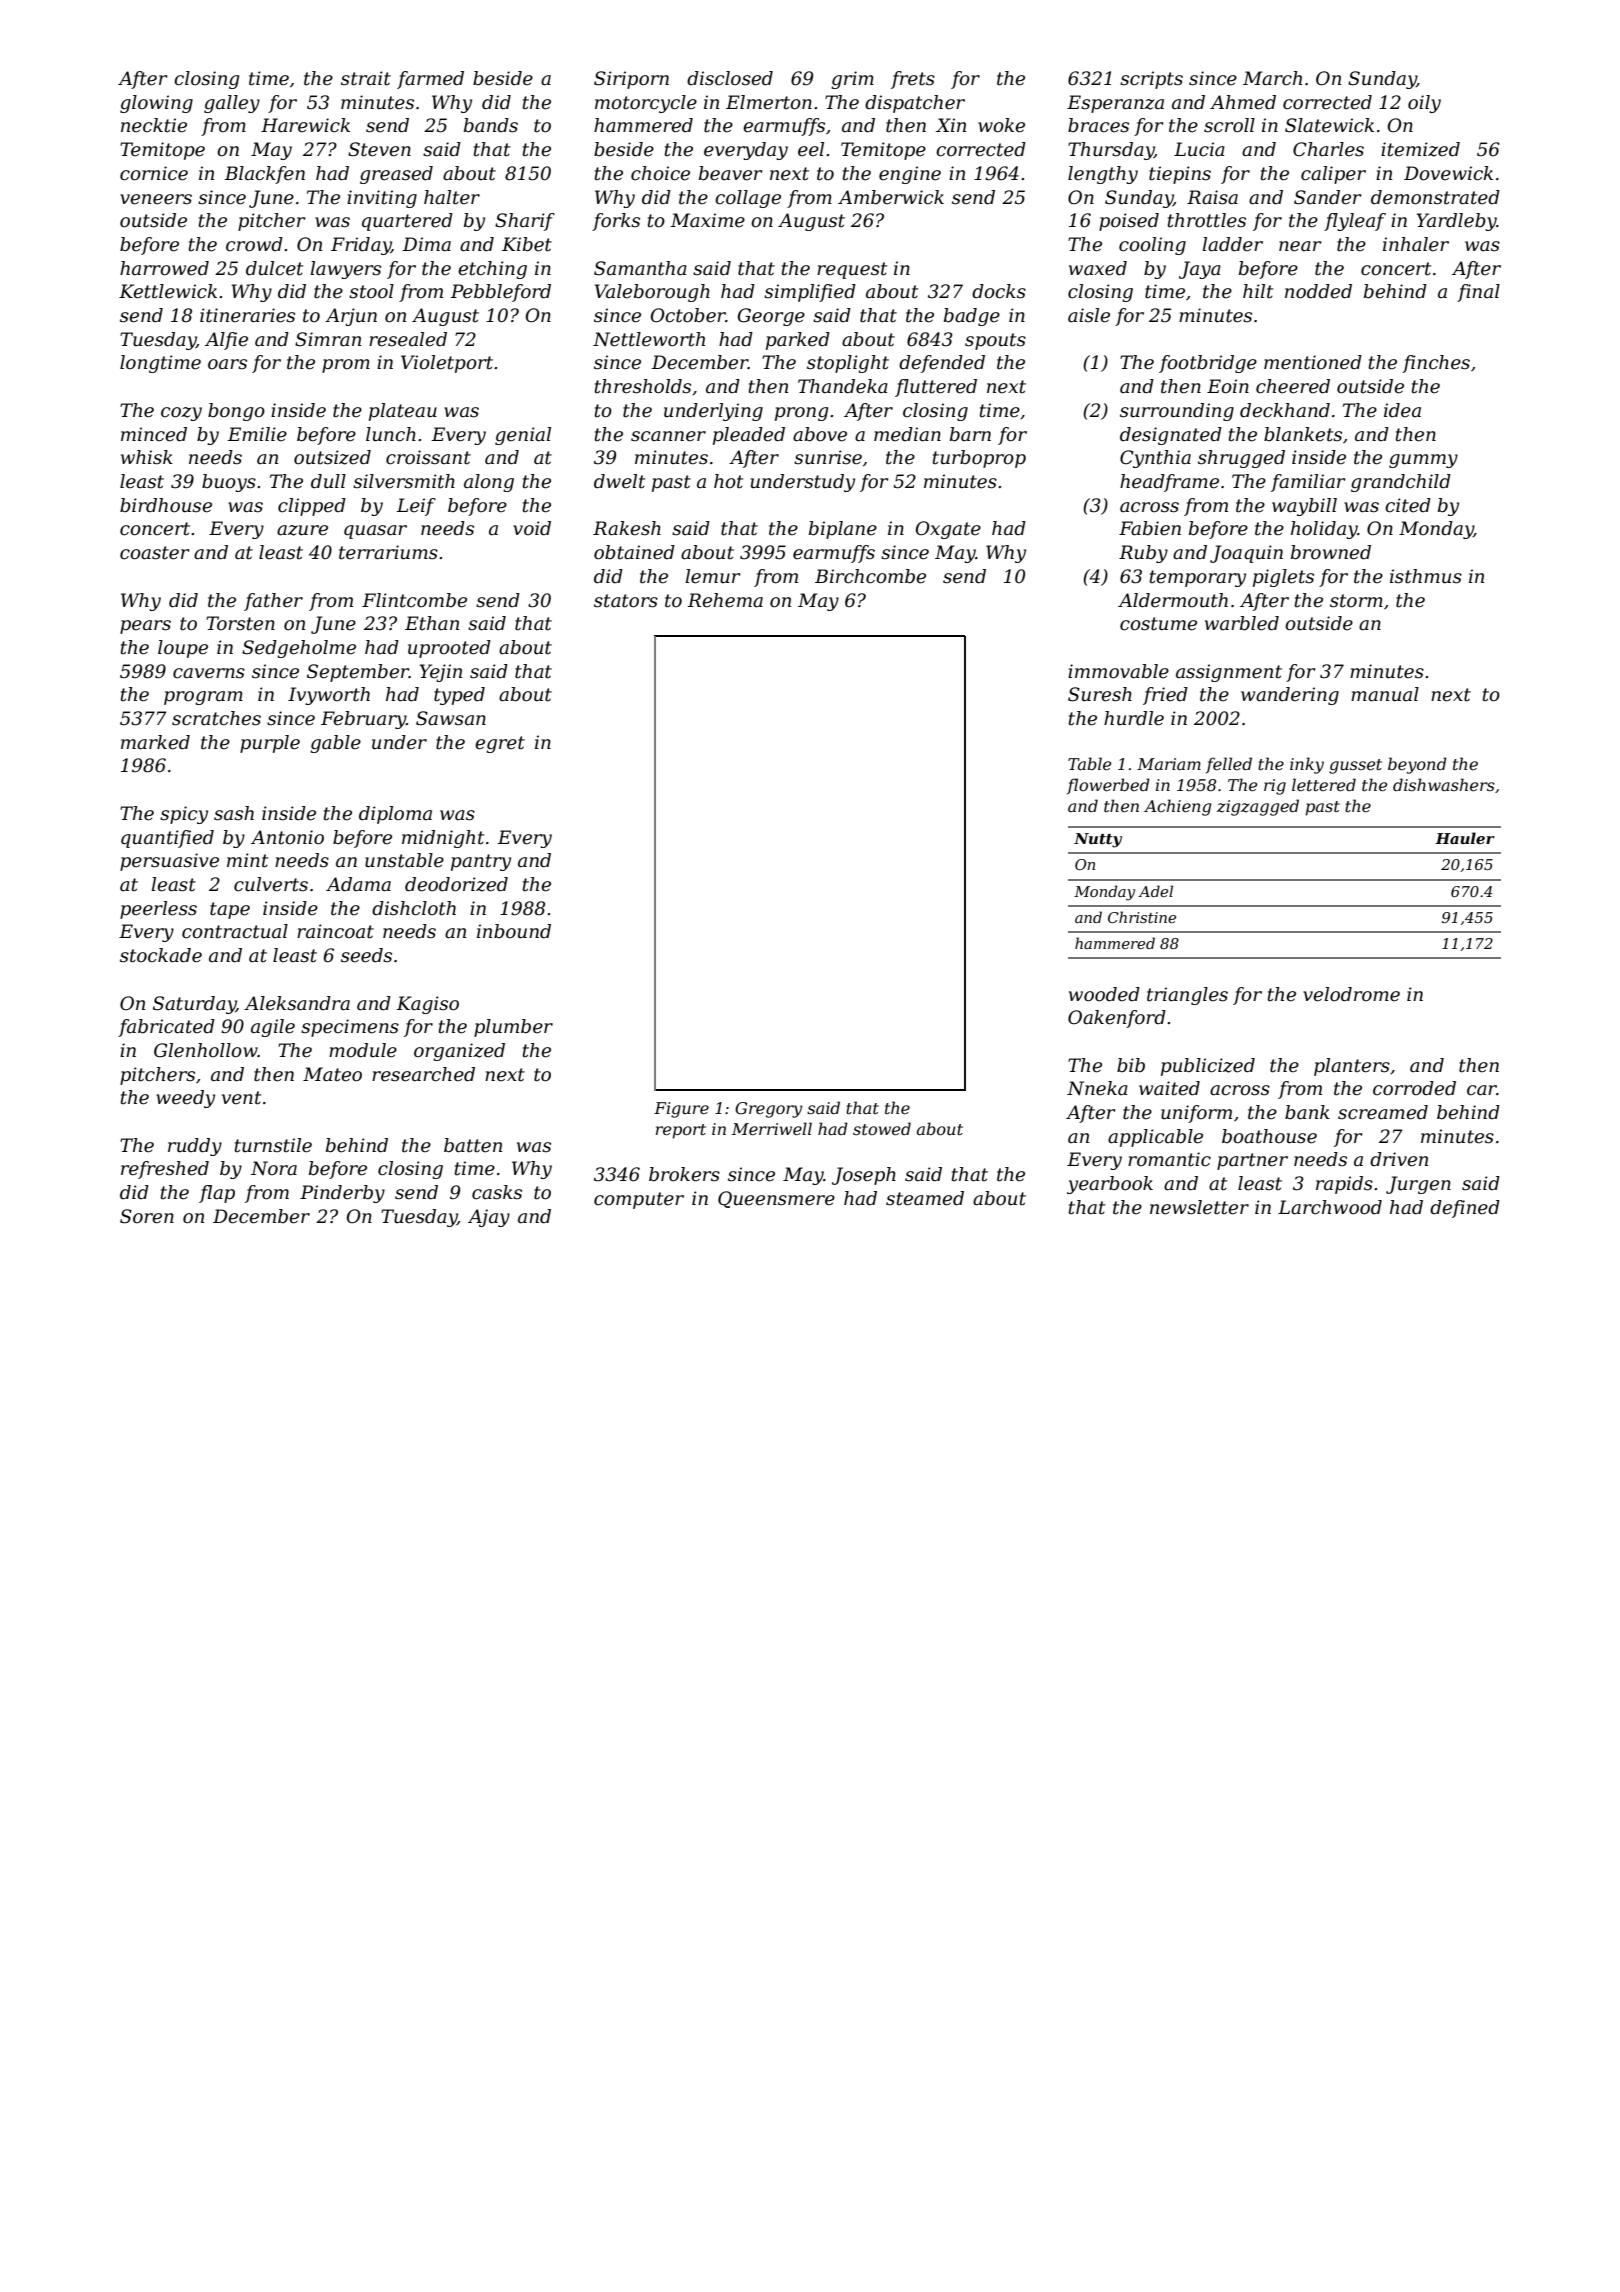 This document has width=1620, height=2292. I want to click on gable, so click(335, 744).
